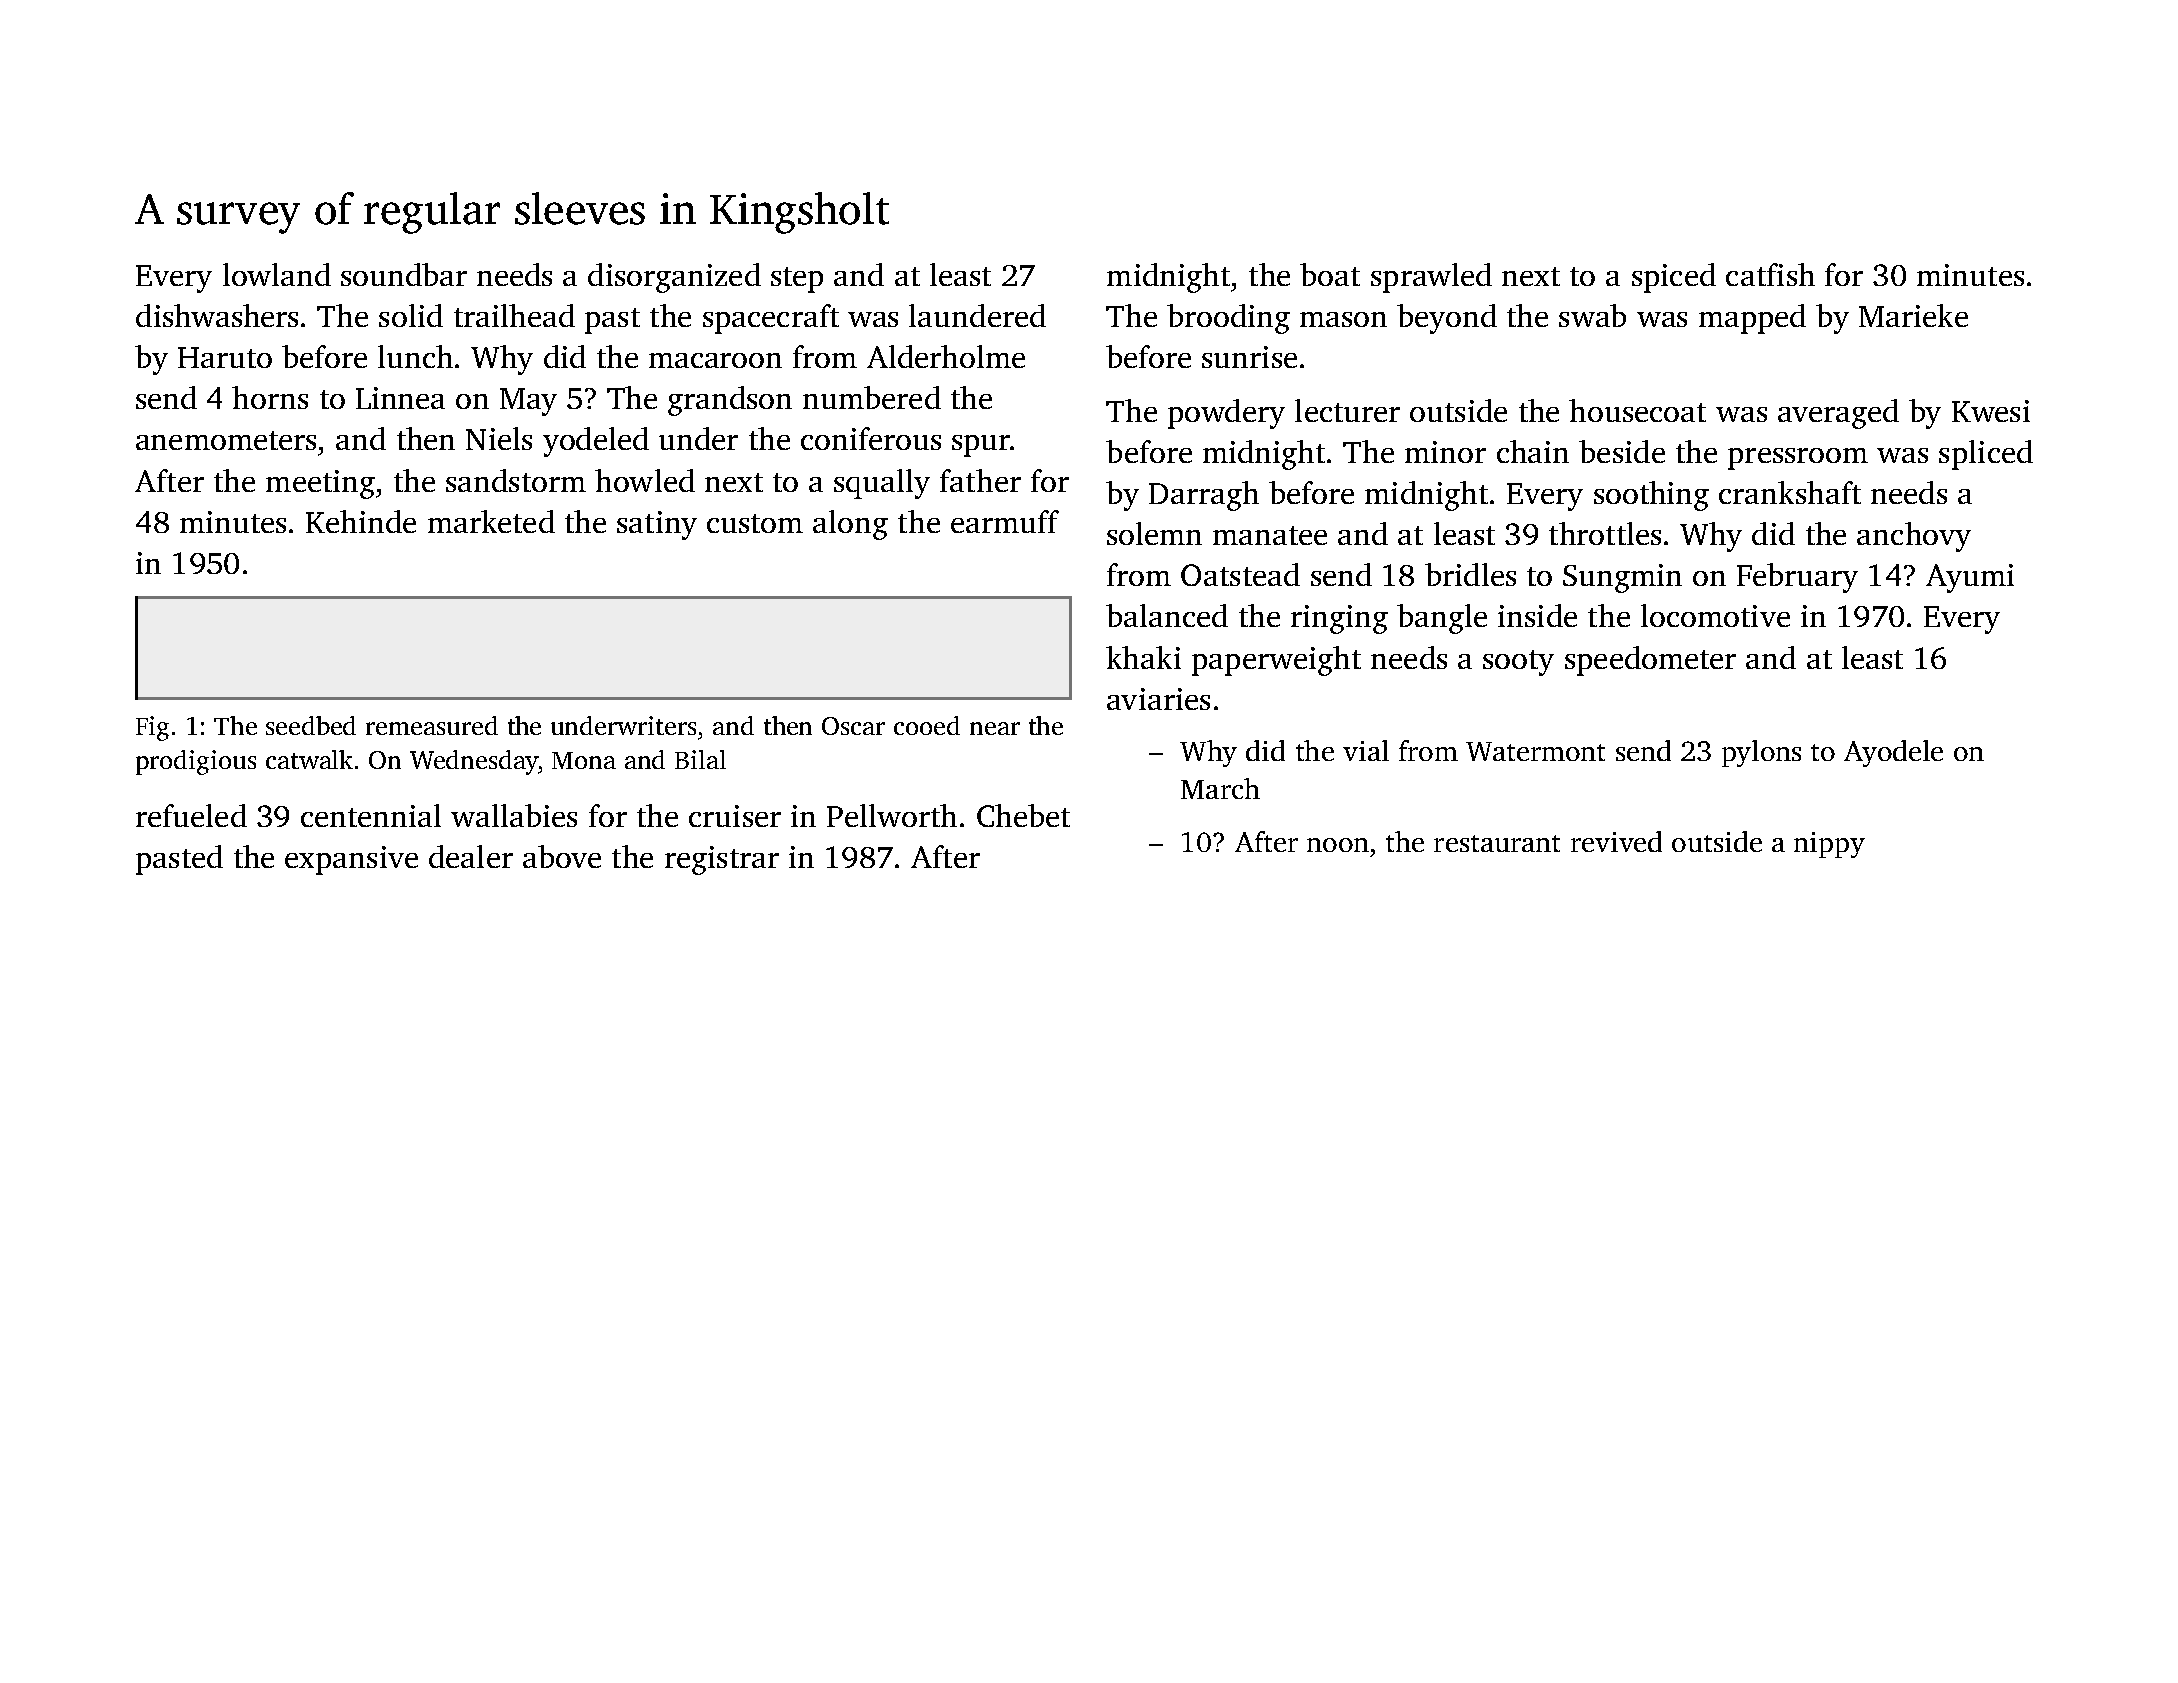  Describe the element at coordinates (1537, 615) in the document. I see `inside` at that location.
